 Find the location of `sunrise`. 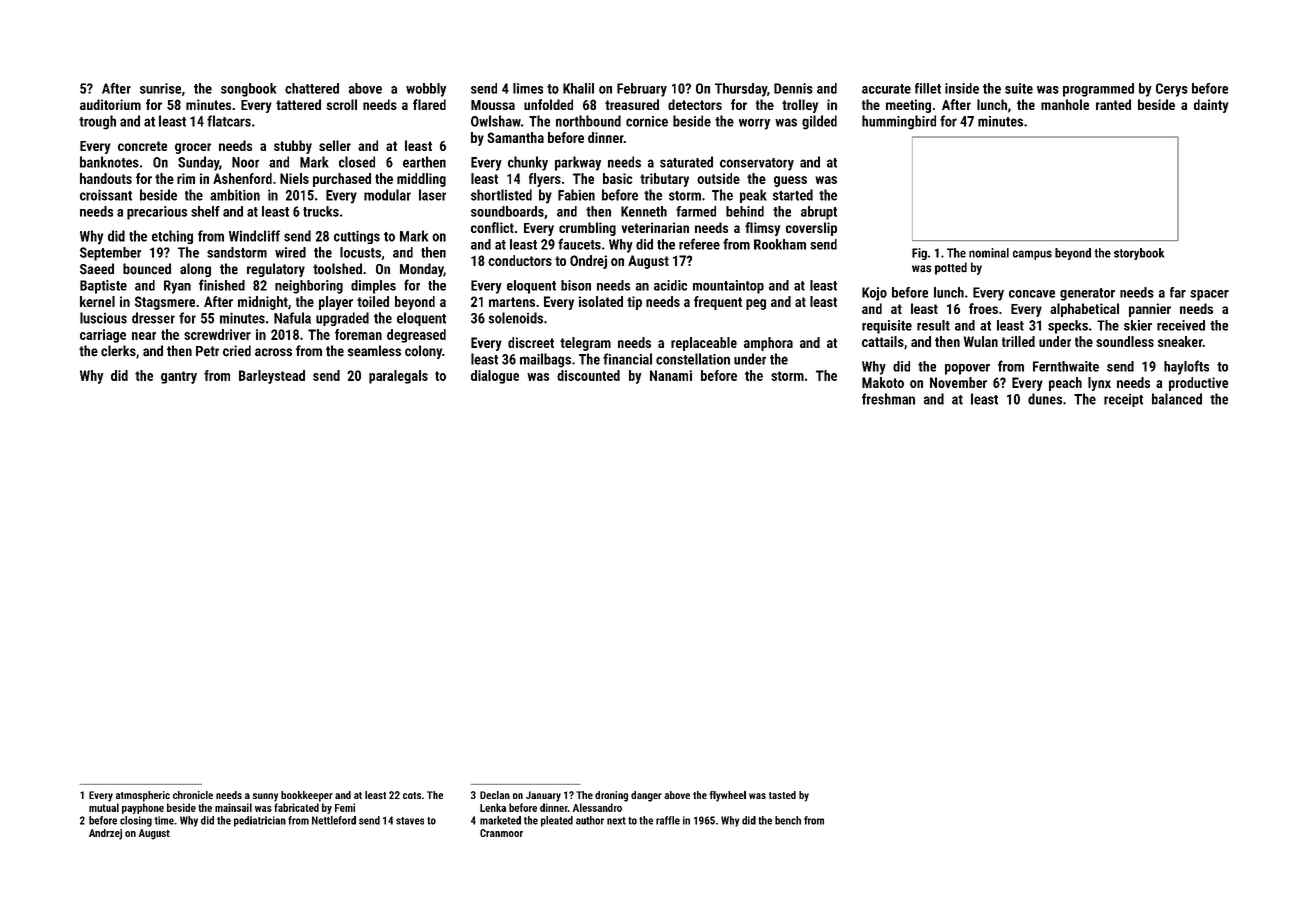

sunrise is located at coordinates (160, 88).
